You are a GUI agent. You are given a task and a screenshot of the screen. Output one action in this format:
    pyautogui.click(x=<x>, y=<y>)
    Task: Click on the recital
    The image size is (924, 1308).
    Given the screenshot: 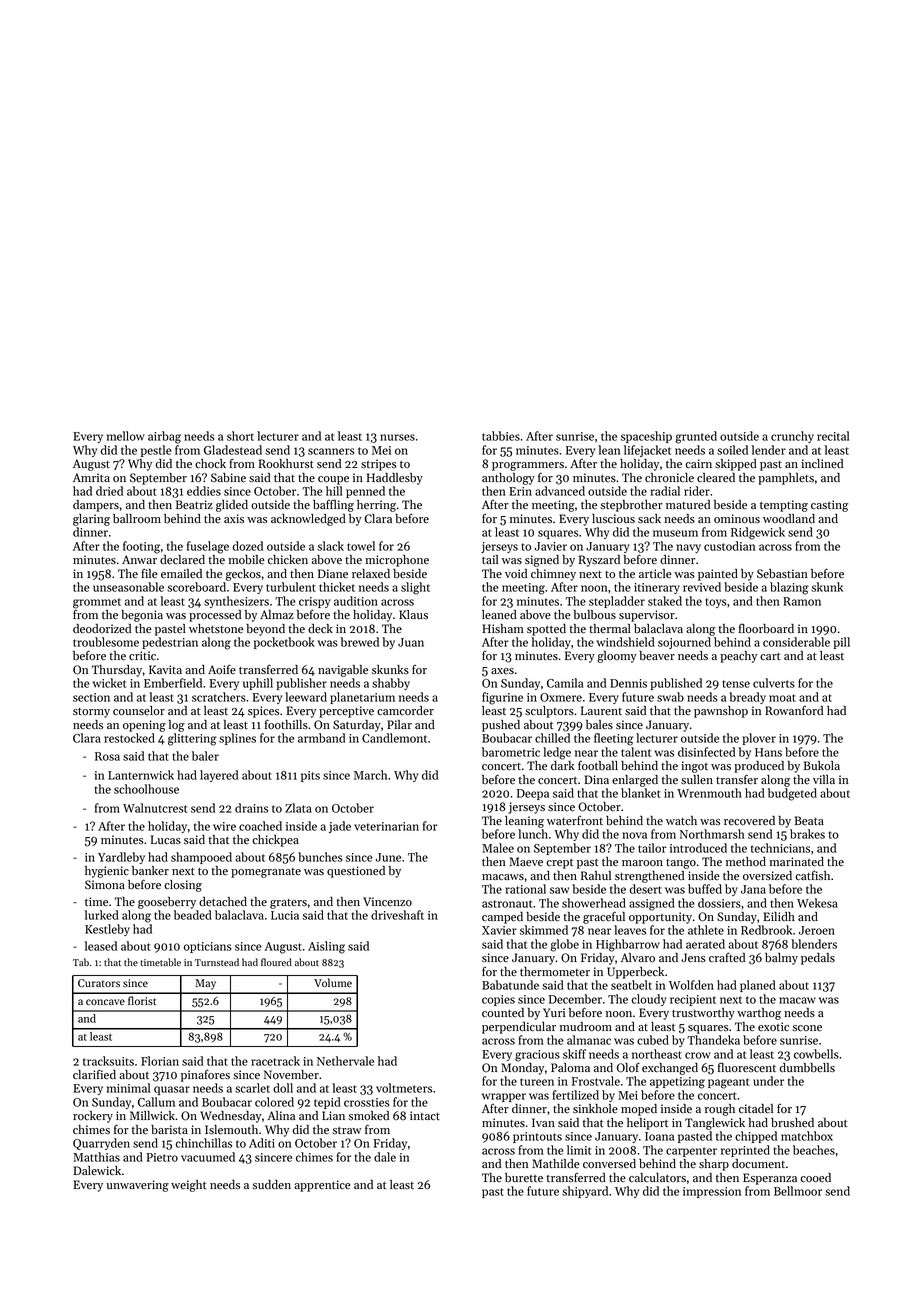 What is the action you would take?
    pyautogui.click(x=833, y=436)
